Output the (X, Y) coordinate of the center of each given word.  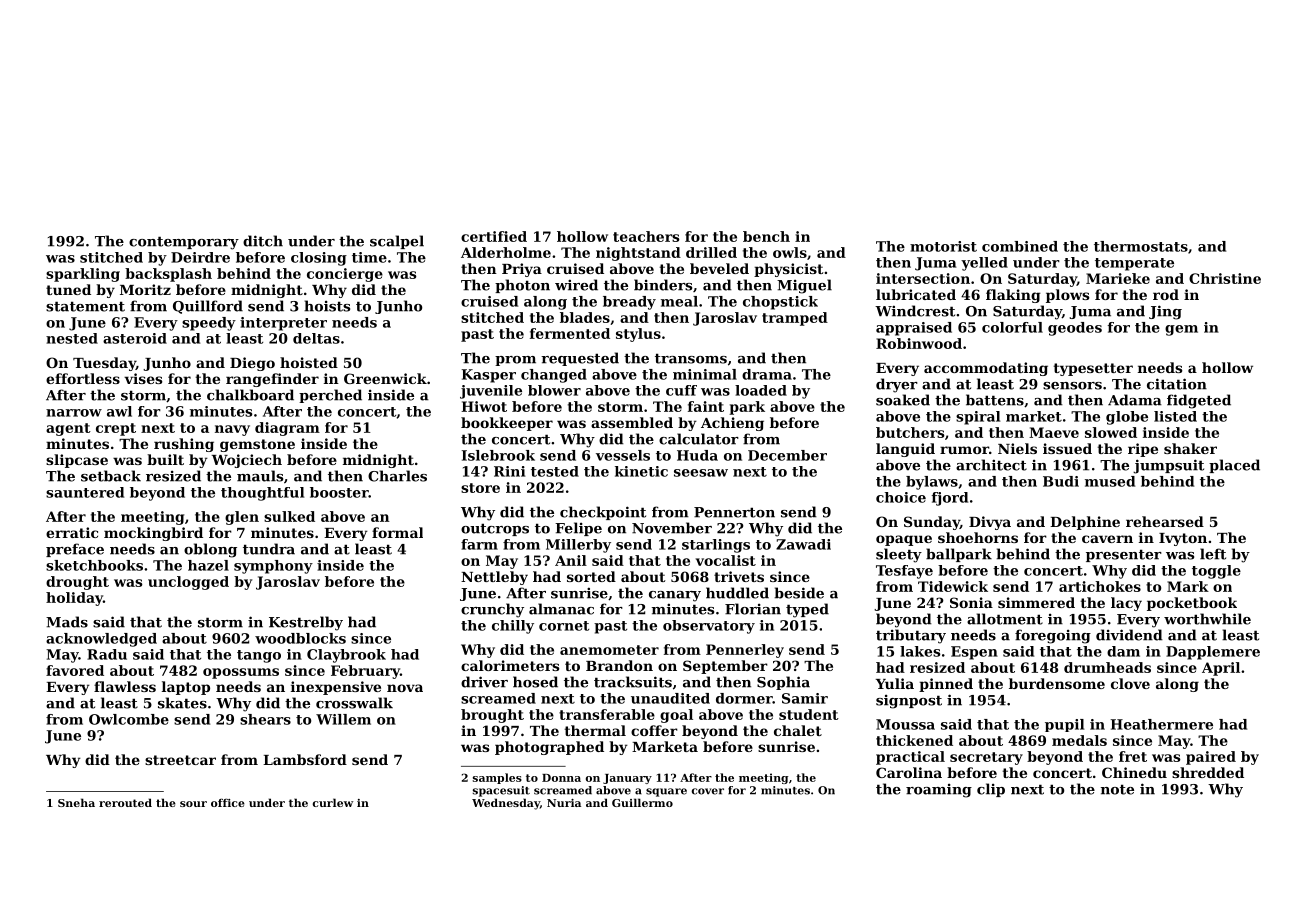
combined (1020, 246)
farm (479, 544)
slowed (1111, 432)
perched (330, 396)
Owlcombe (129, 719)
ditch (263, 241)
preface (75, 550)
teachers (646, 236)
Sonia (971, 602)
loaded (761, 390)
